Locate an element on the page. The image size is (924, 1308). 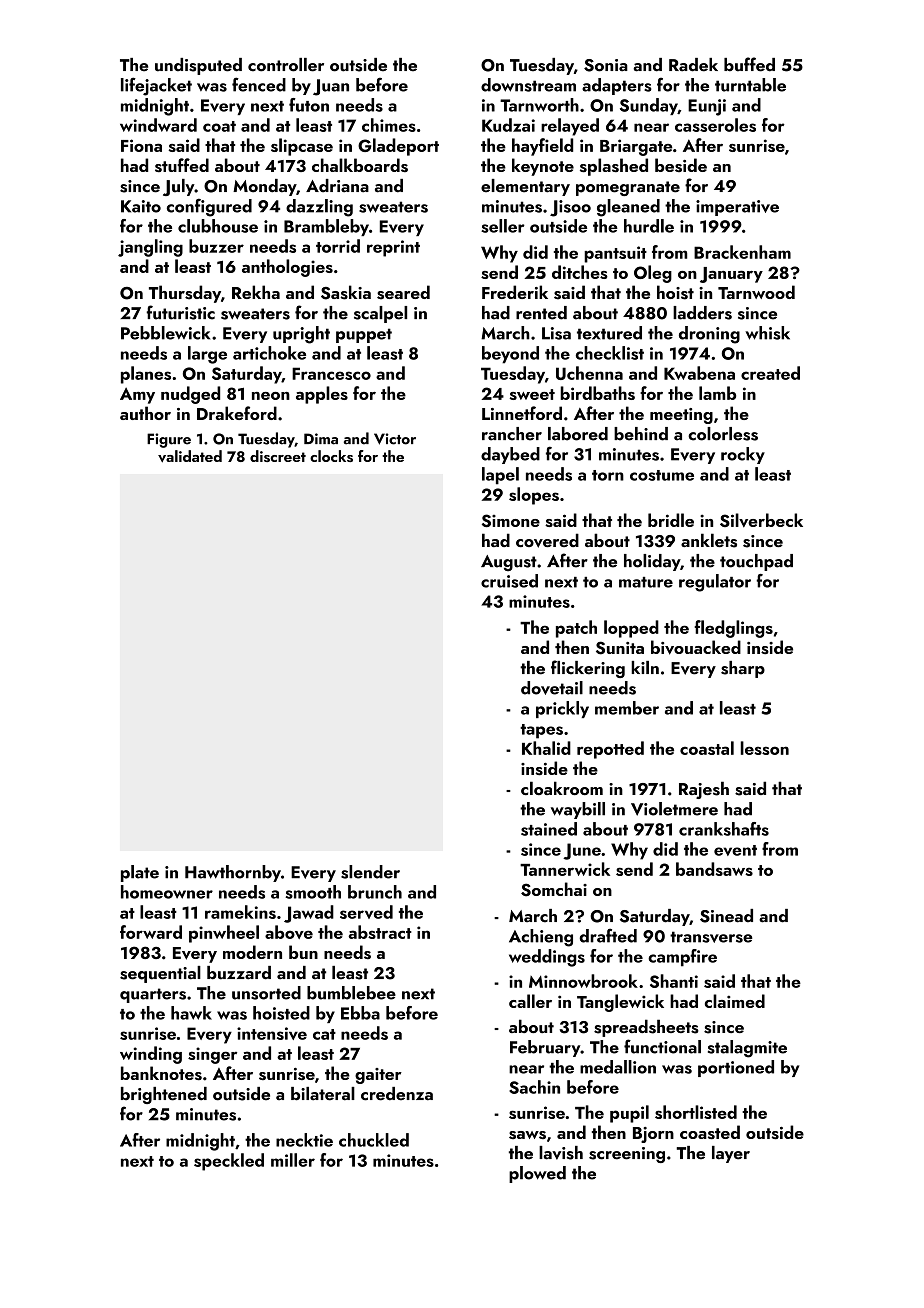
discreet is located at coordinates (278, 456).
